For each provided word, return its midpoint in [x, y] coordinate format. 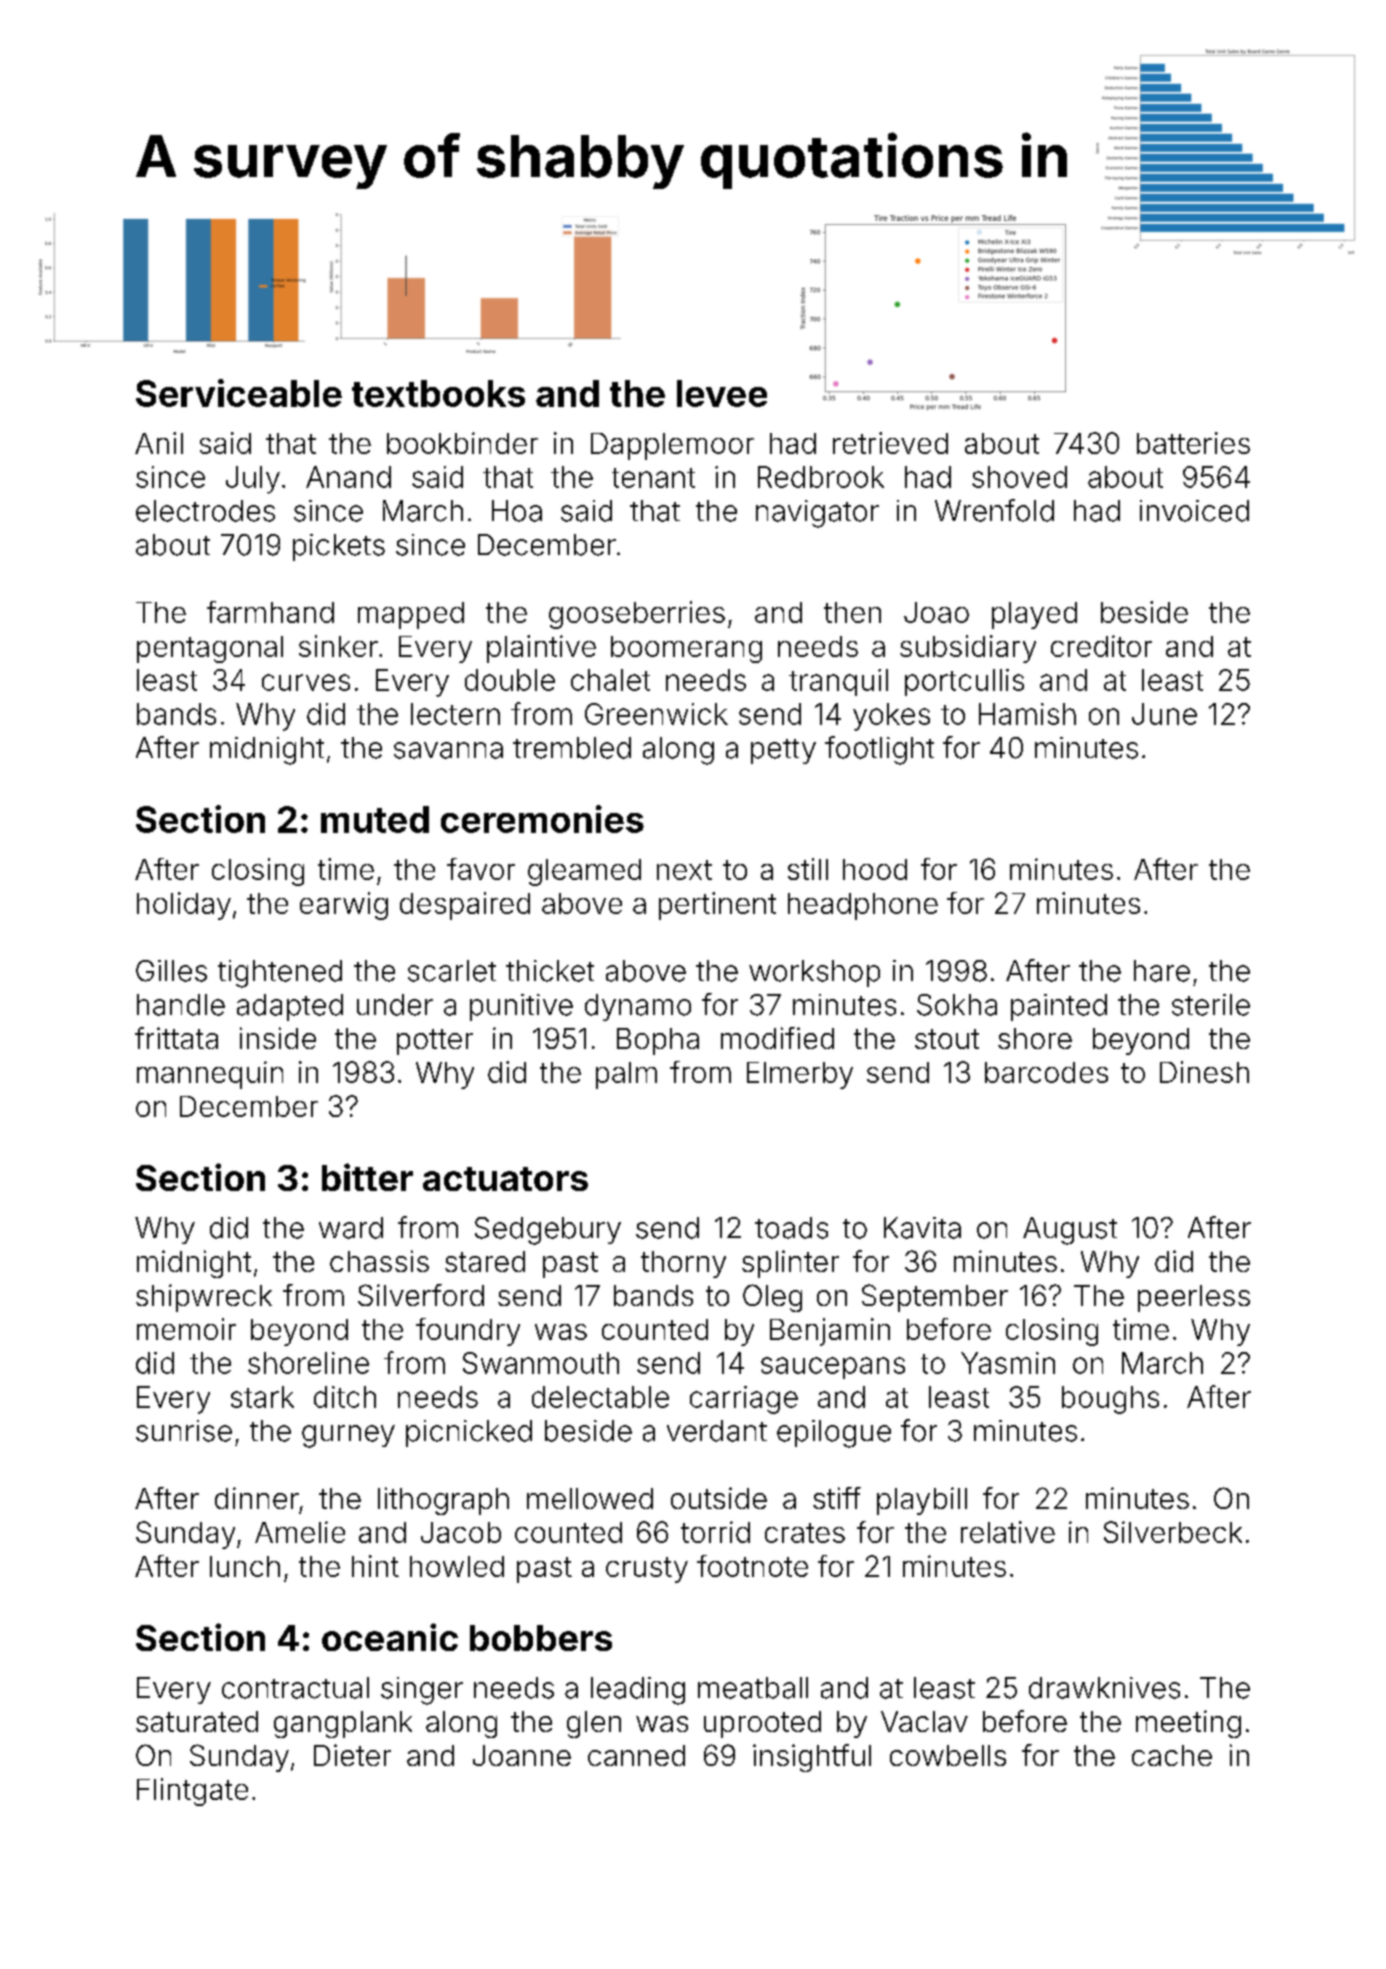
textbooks [438, 393]
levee [722, 393]
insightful [812, 1758]
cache [1172, 1755]
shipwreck [204, 1298]
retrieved [890, 443]
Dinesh [1204, 1072]
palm [626, 1075]
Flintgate [192, 1792]
